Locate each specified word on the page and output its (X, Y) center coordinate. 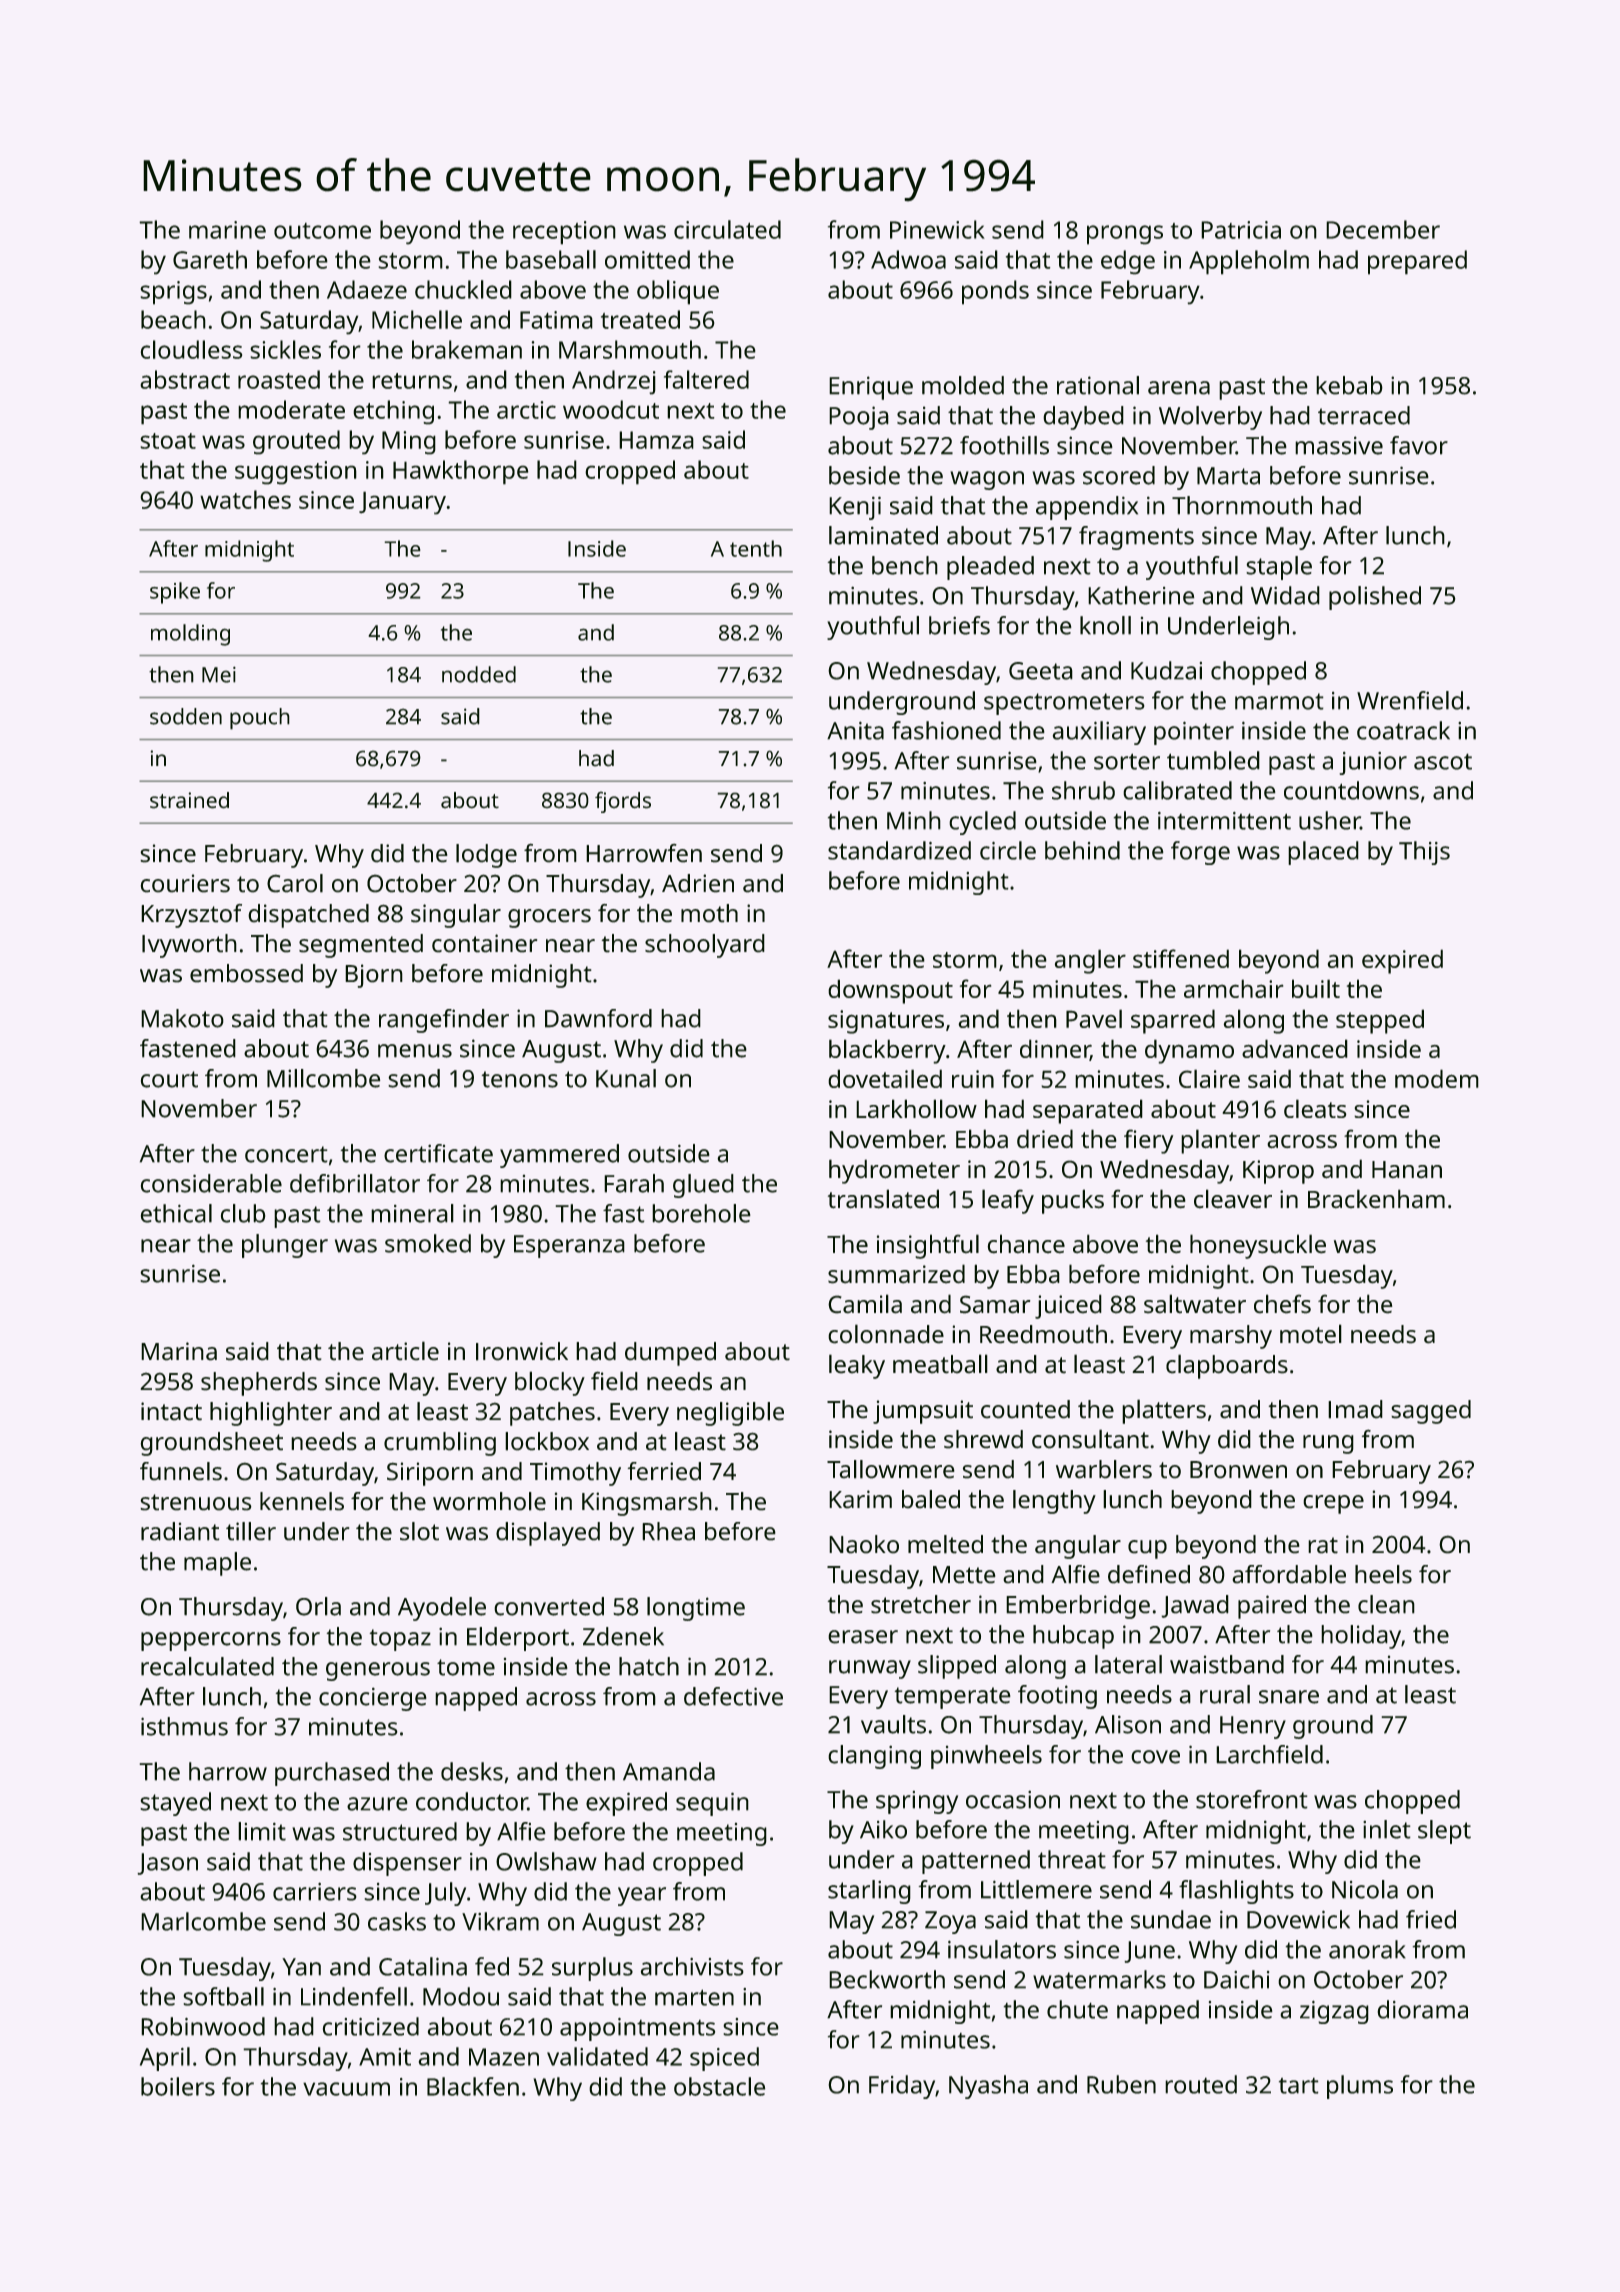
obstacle (720, 2086)
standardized (899, 850)
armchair (1234, 988)
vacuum (346, 2089)
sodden (186, 716)
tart (1299, 2086)
